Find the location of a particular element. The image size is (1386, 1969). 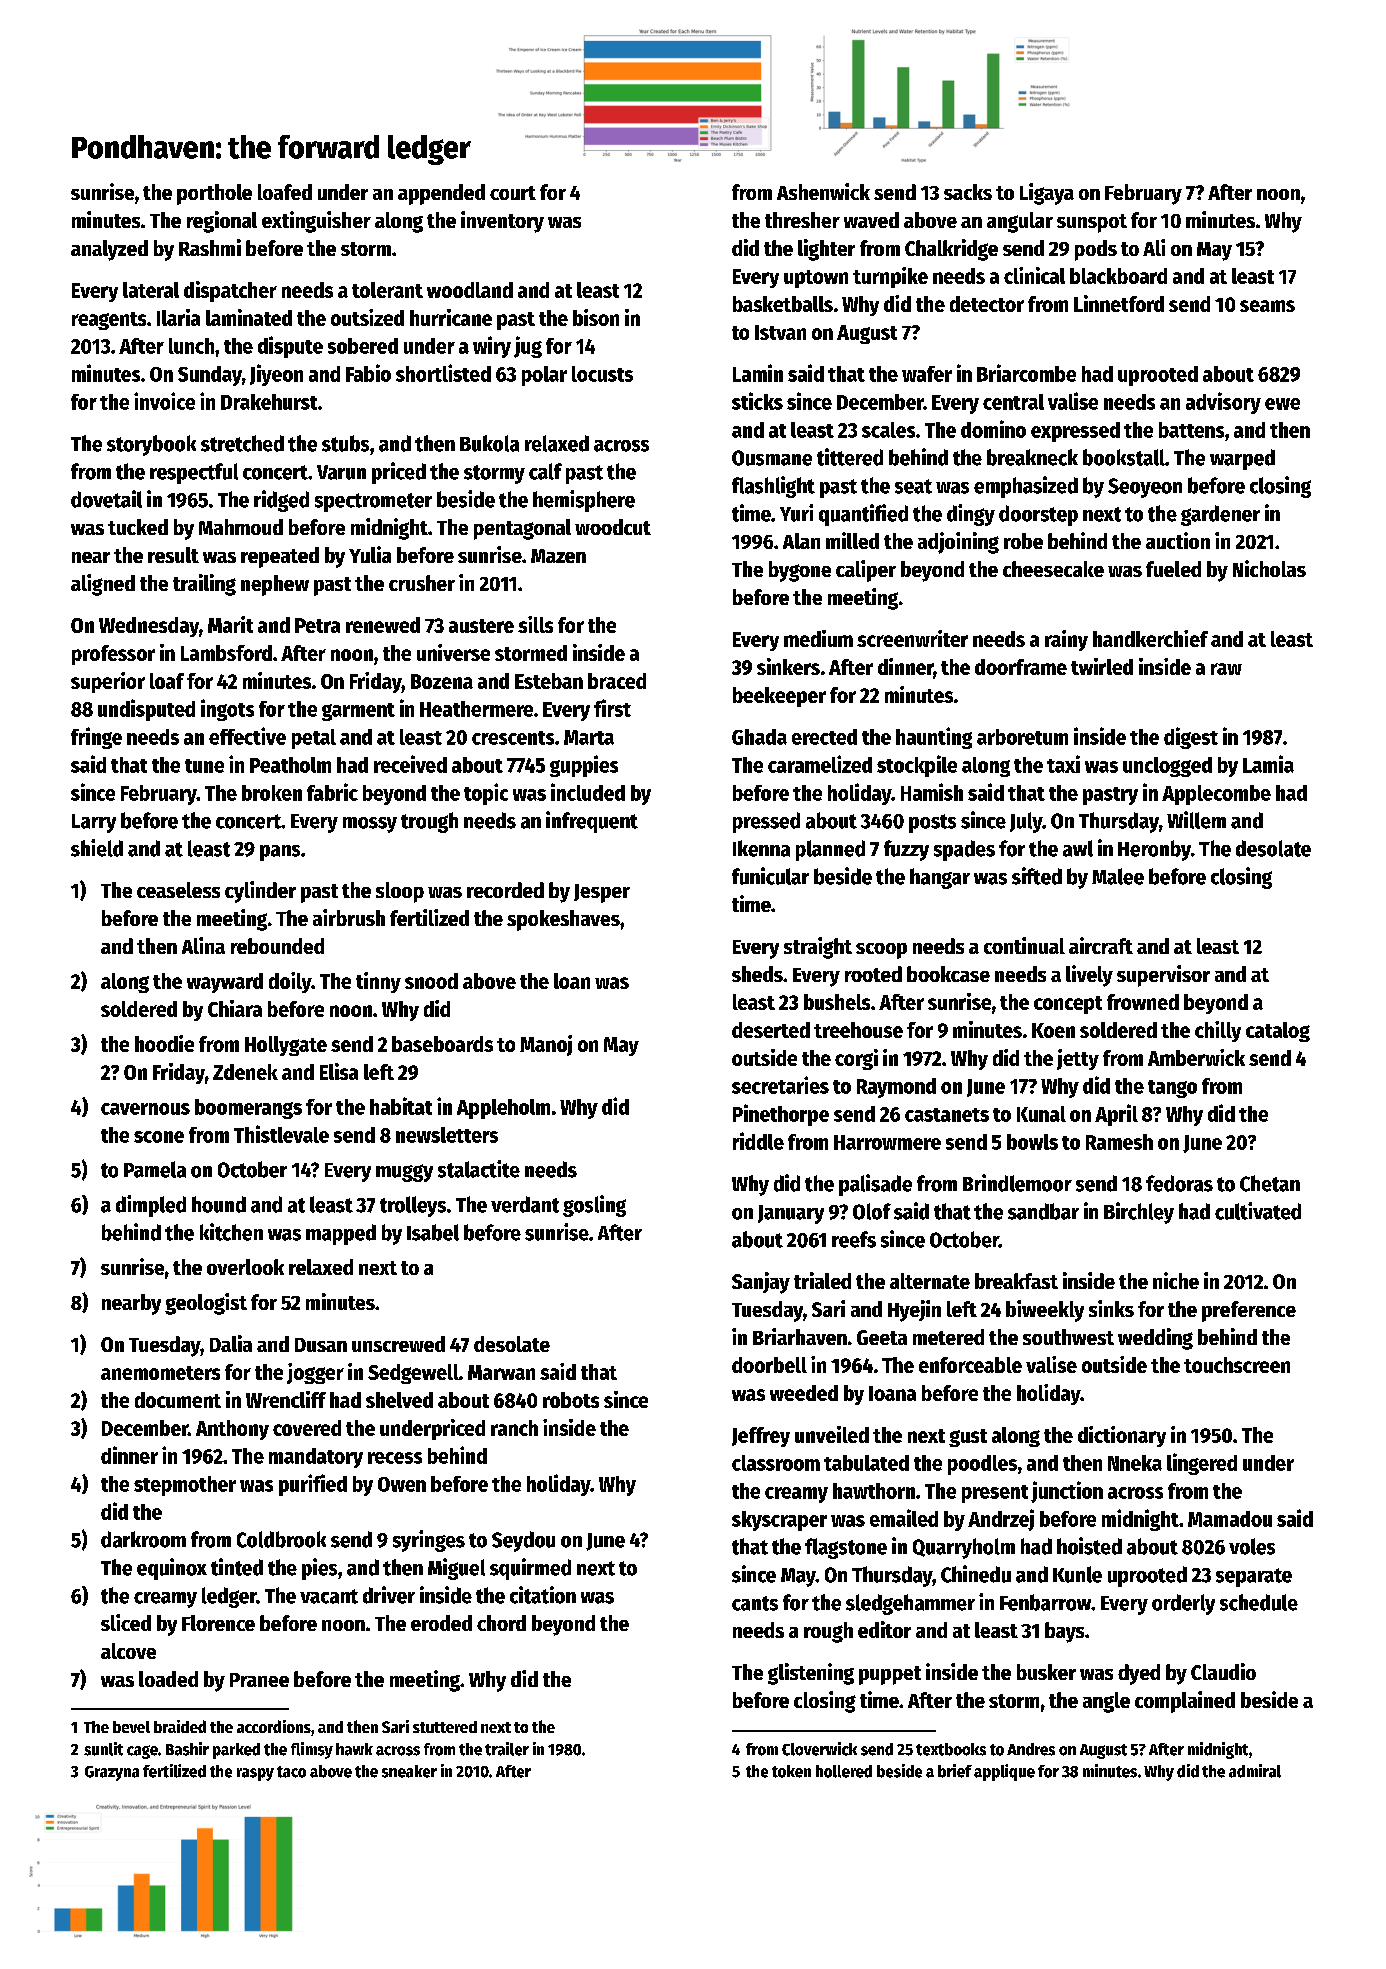

central is located at coordinates (1013, 402).
